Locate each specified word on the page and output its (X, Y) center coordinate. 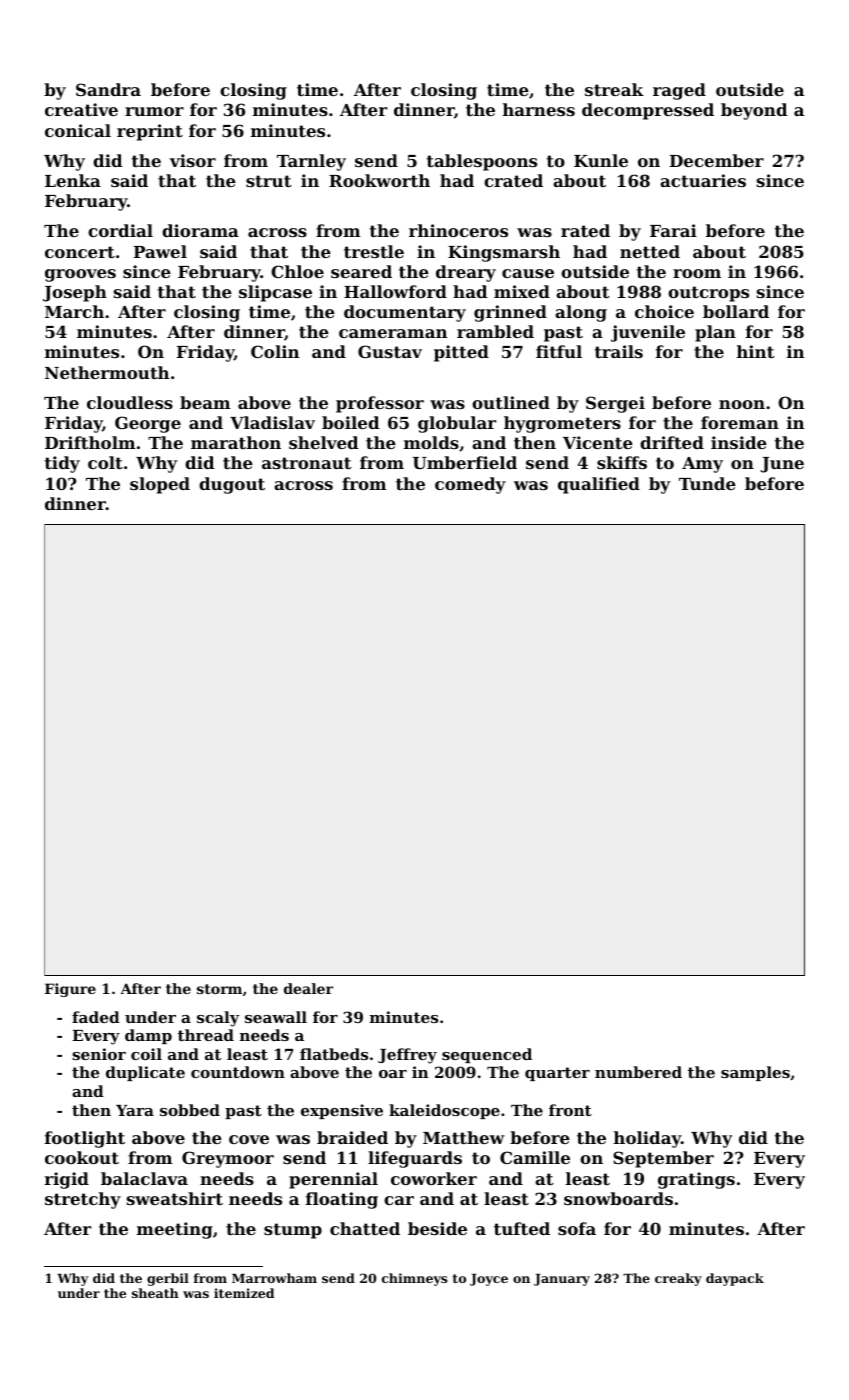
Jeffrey (407, 1056)
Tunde (707, 483)
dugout (232, 485)
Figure (70, 990)
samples (755, 1073)
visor (193, 160)
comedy (470, 485)
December (717, 160)
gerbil (168, 1279)
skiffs (622, 462)
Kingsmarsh (504, 253)
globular (457, 424)
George (148, 424)
